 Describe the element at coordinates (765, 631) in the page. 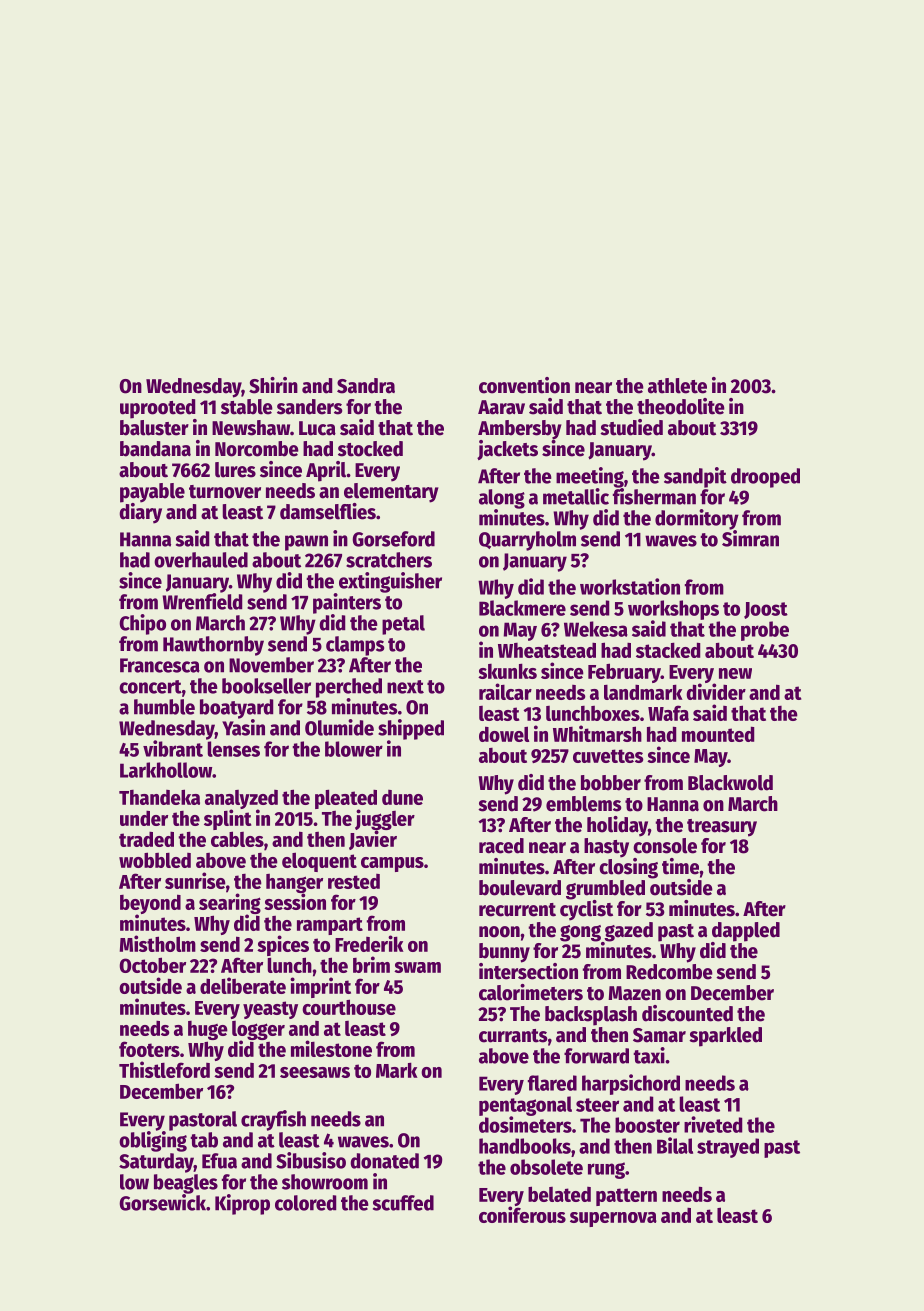

I see `probe` at that location.
